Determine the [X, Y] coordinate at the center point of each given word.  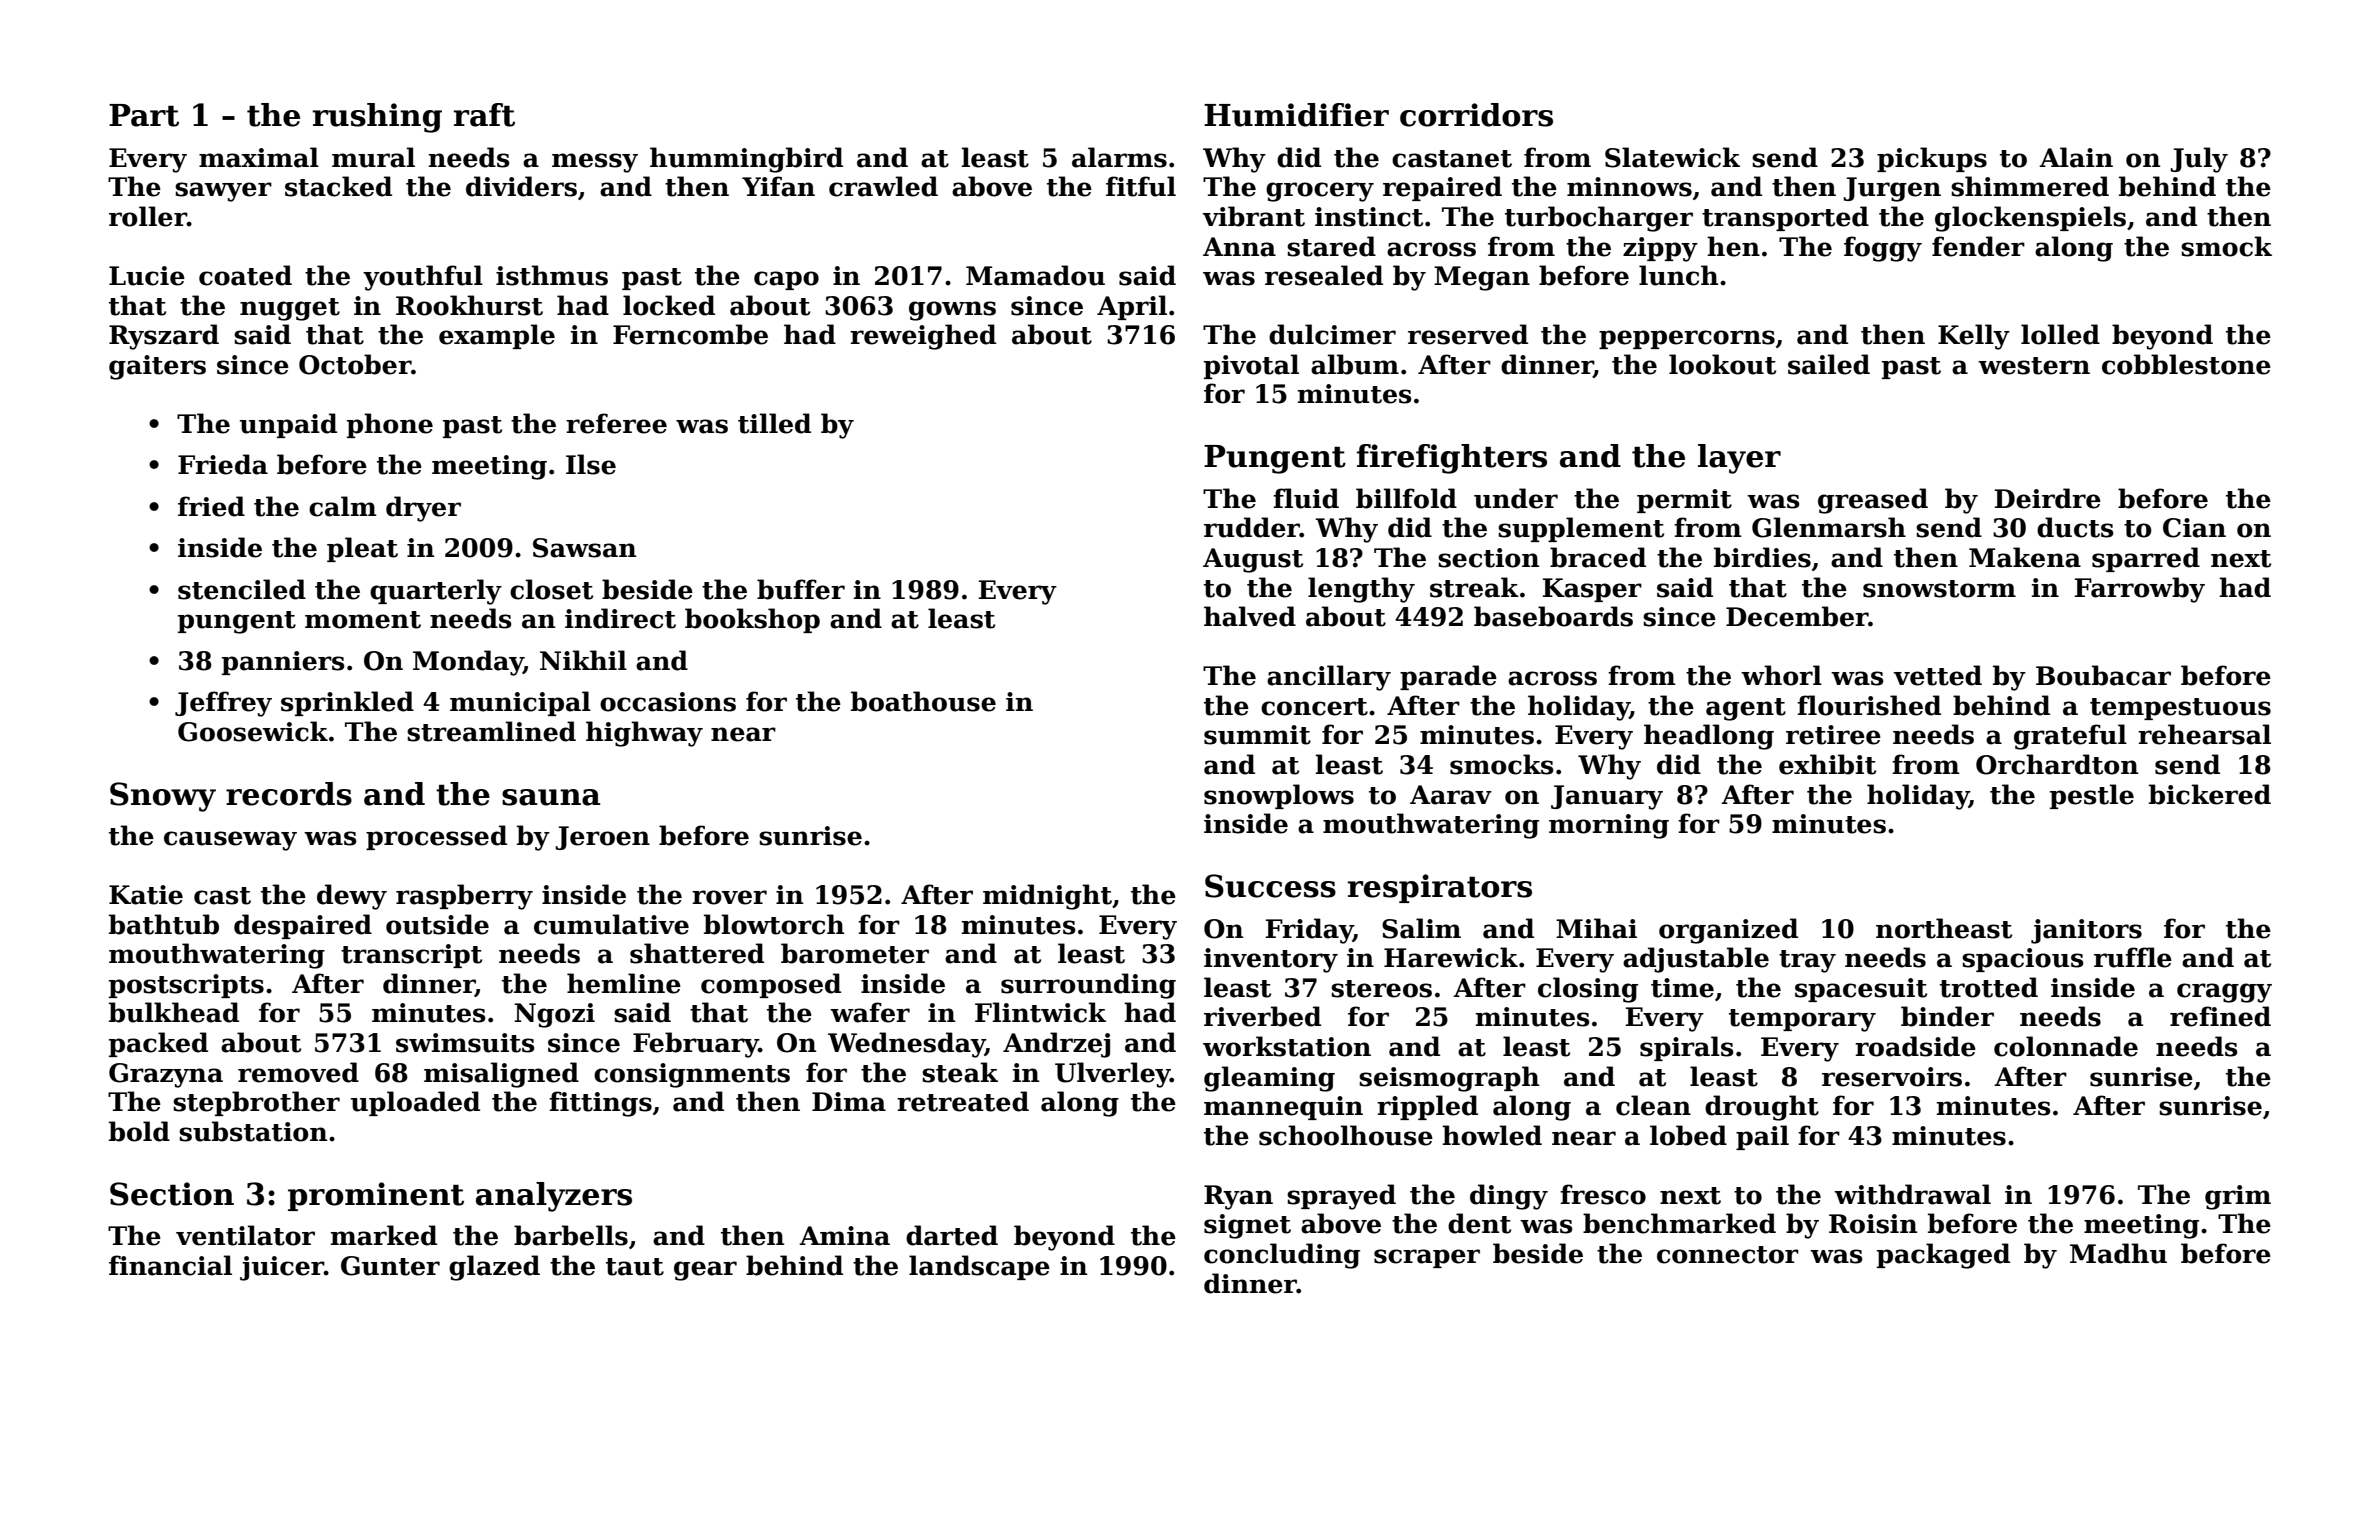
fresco [1603, 1194]
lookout [1722, 364]
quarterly [436, 592]
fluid [1306, 498]
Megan [1482, 278]
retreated [963, 1101]
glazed [494, 1268]
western [2034, 366]
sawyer [223, 192]
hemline [624, 983]
